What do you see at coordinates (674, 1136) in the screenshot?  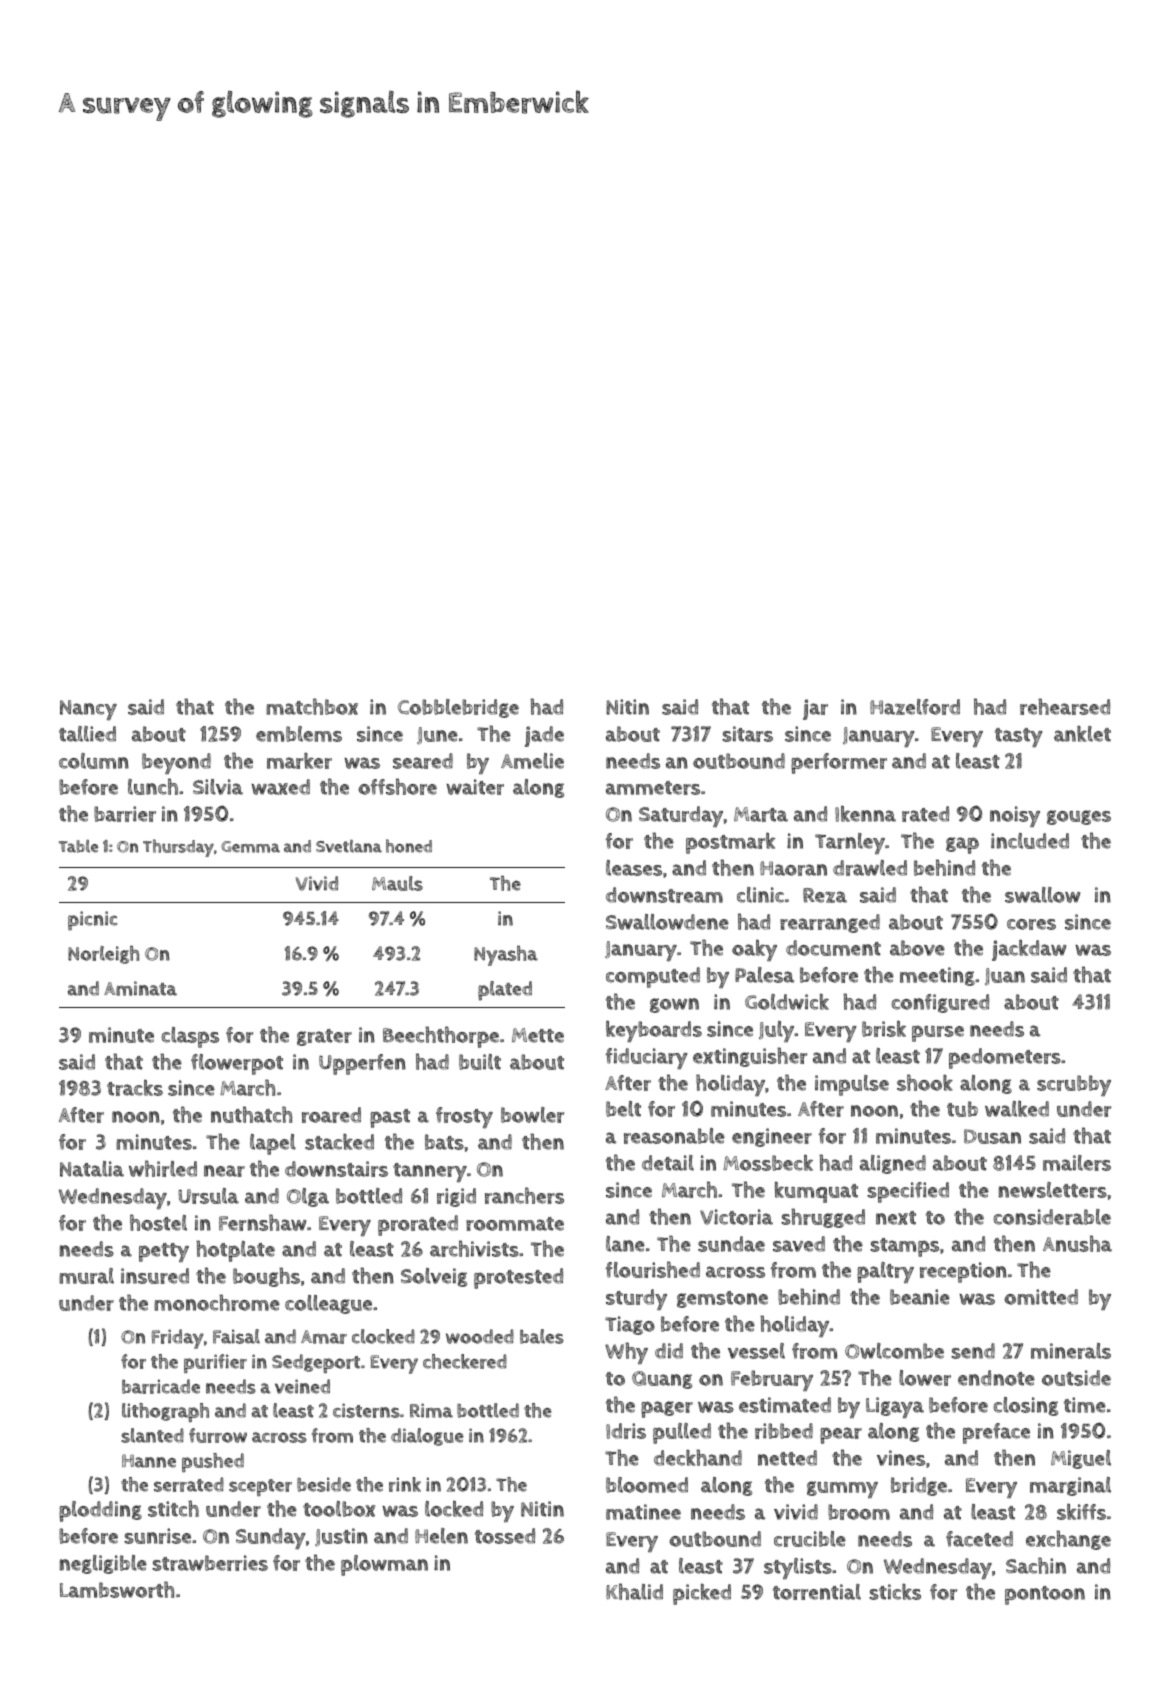 I see `reasonable` at bounding box center [674, 1136].
